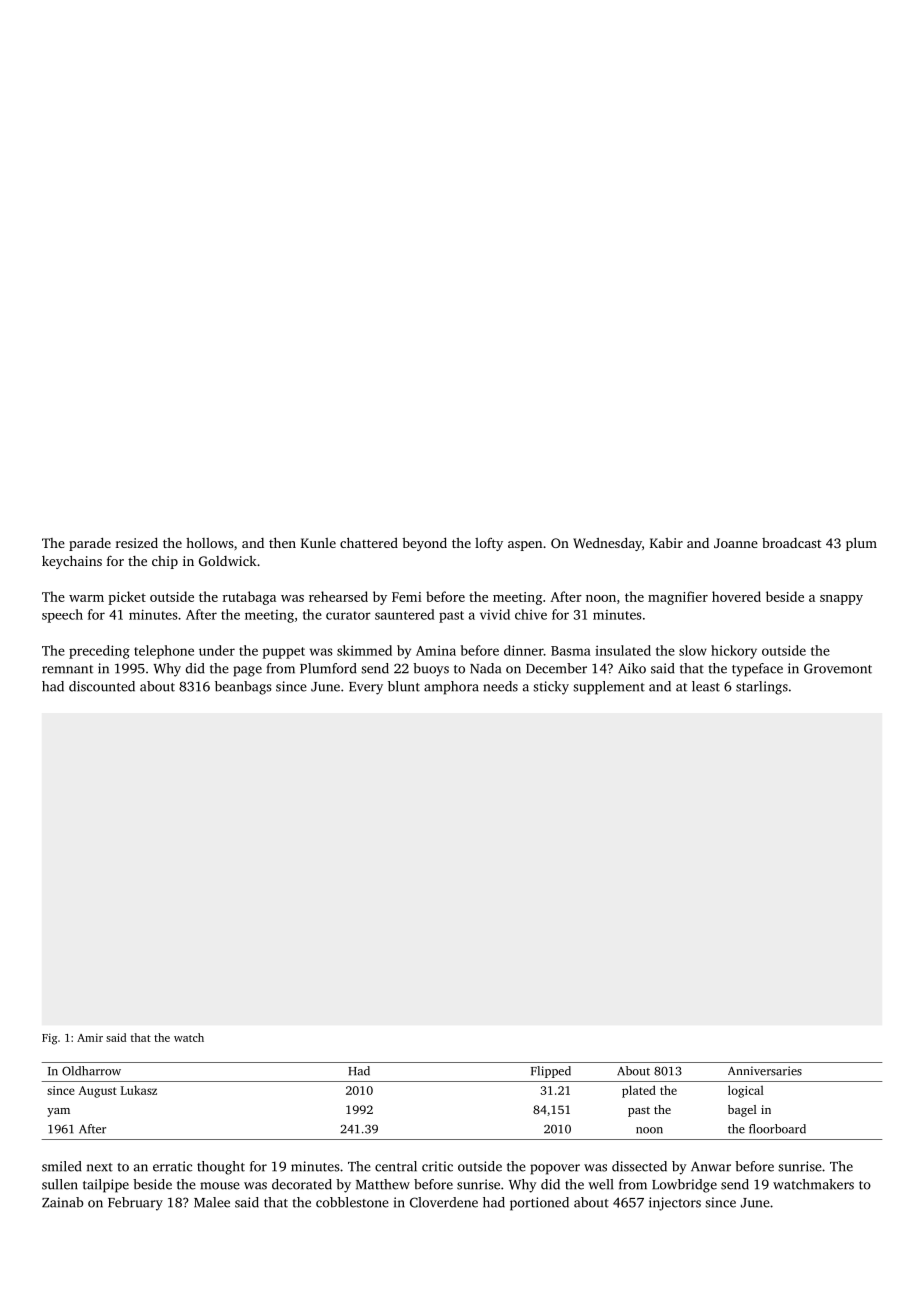 This screenshot has width=924, height=1308. I want to click on Malee, so click(212, 1202).
